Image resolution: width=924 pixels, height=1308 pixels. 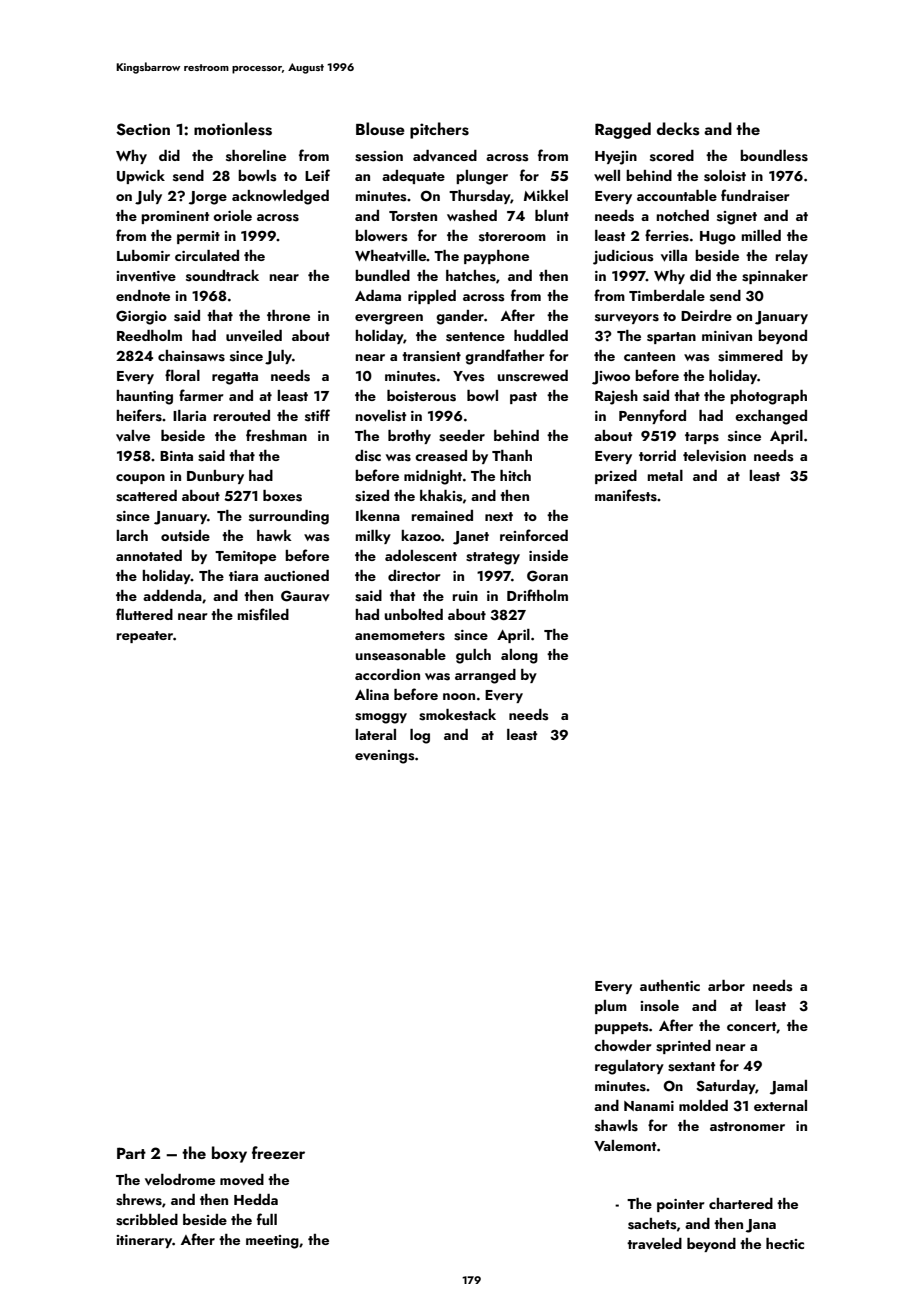 What do you see at coordinates (714, 456) in the page?
I see `television` at bounding box center [714, 456].
